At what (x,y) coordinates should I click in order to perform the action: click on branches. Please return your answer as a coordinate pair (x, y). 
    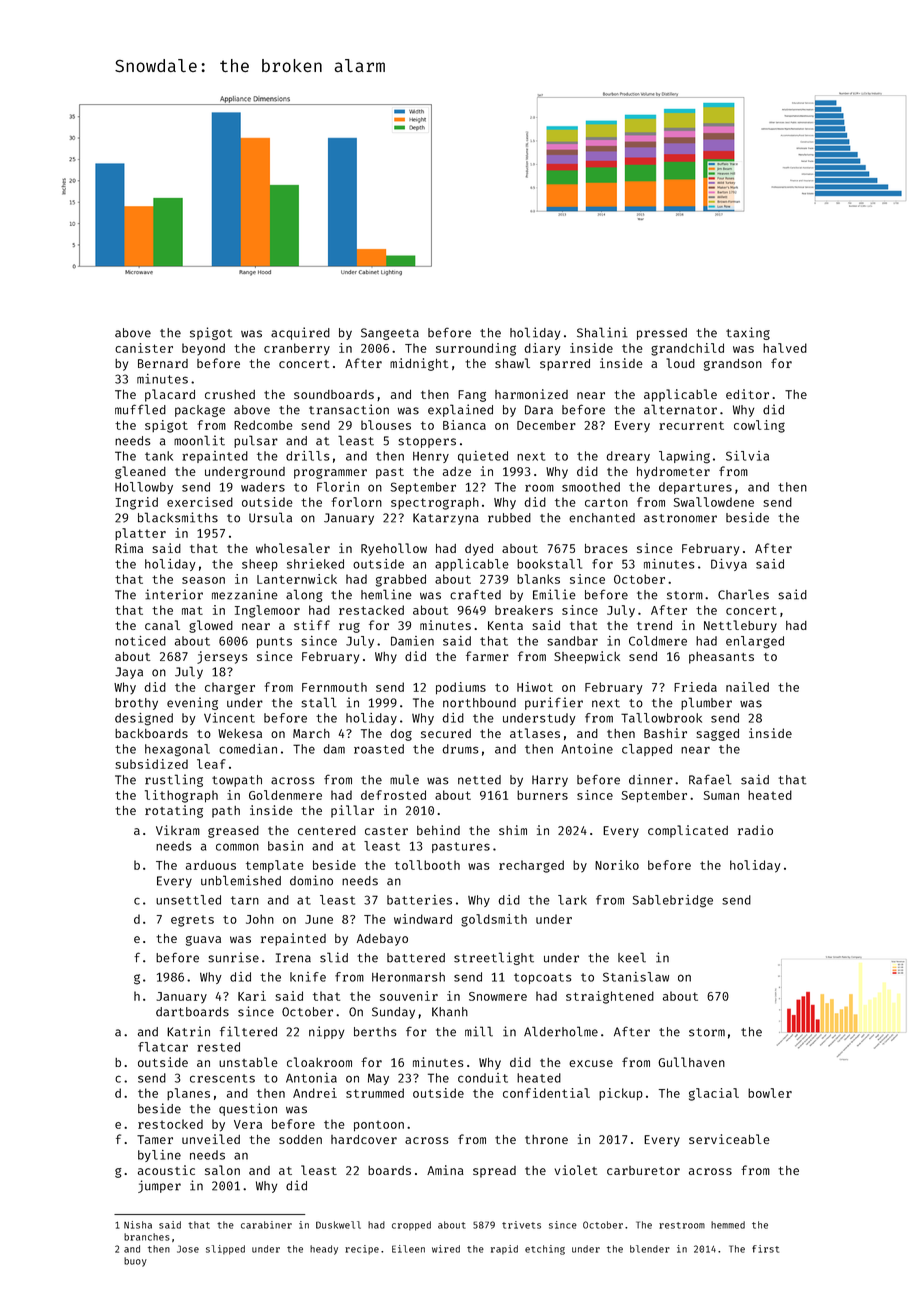
    Looking at the image, I should click on (147, 1237).
